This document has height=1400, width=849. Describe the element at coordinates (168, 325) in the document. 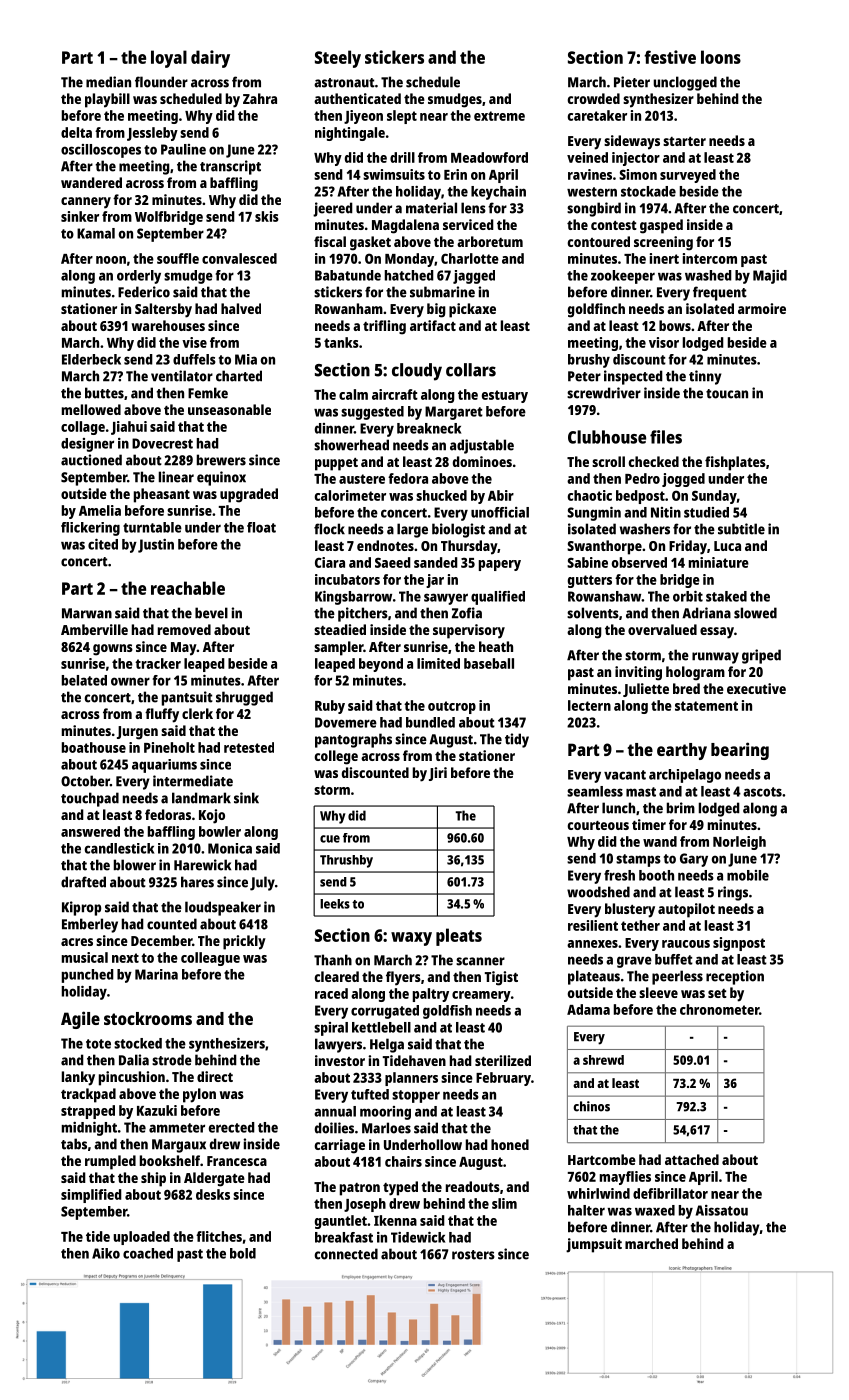

I see `warehouses` at that location.
